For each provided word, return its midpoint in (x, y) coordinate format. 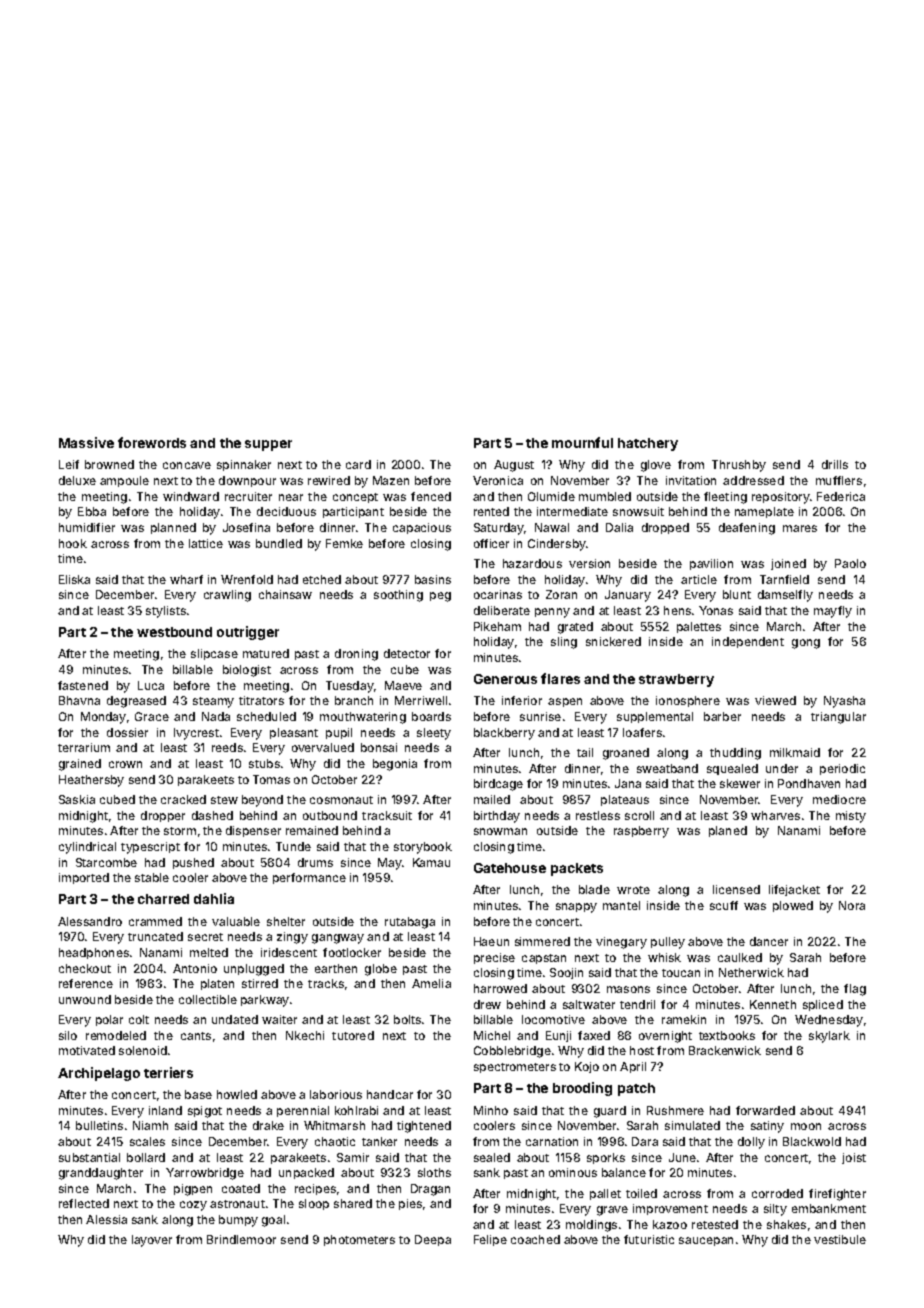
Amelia (431, 983)
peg (440, 597)
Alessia (106, 1219)
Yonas (716, 610)
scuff (724, 905)
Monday (103, 718)
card (358, 464)
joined (788, 564)
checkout (85, 968)
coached (535, 1239)
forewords (152, 442)
